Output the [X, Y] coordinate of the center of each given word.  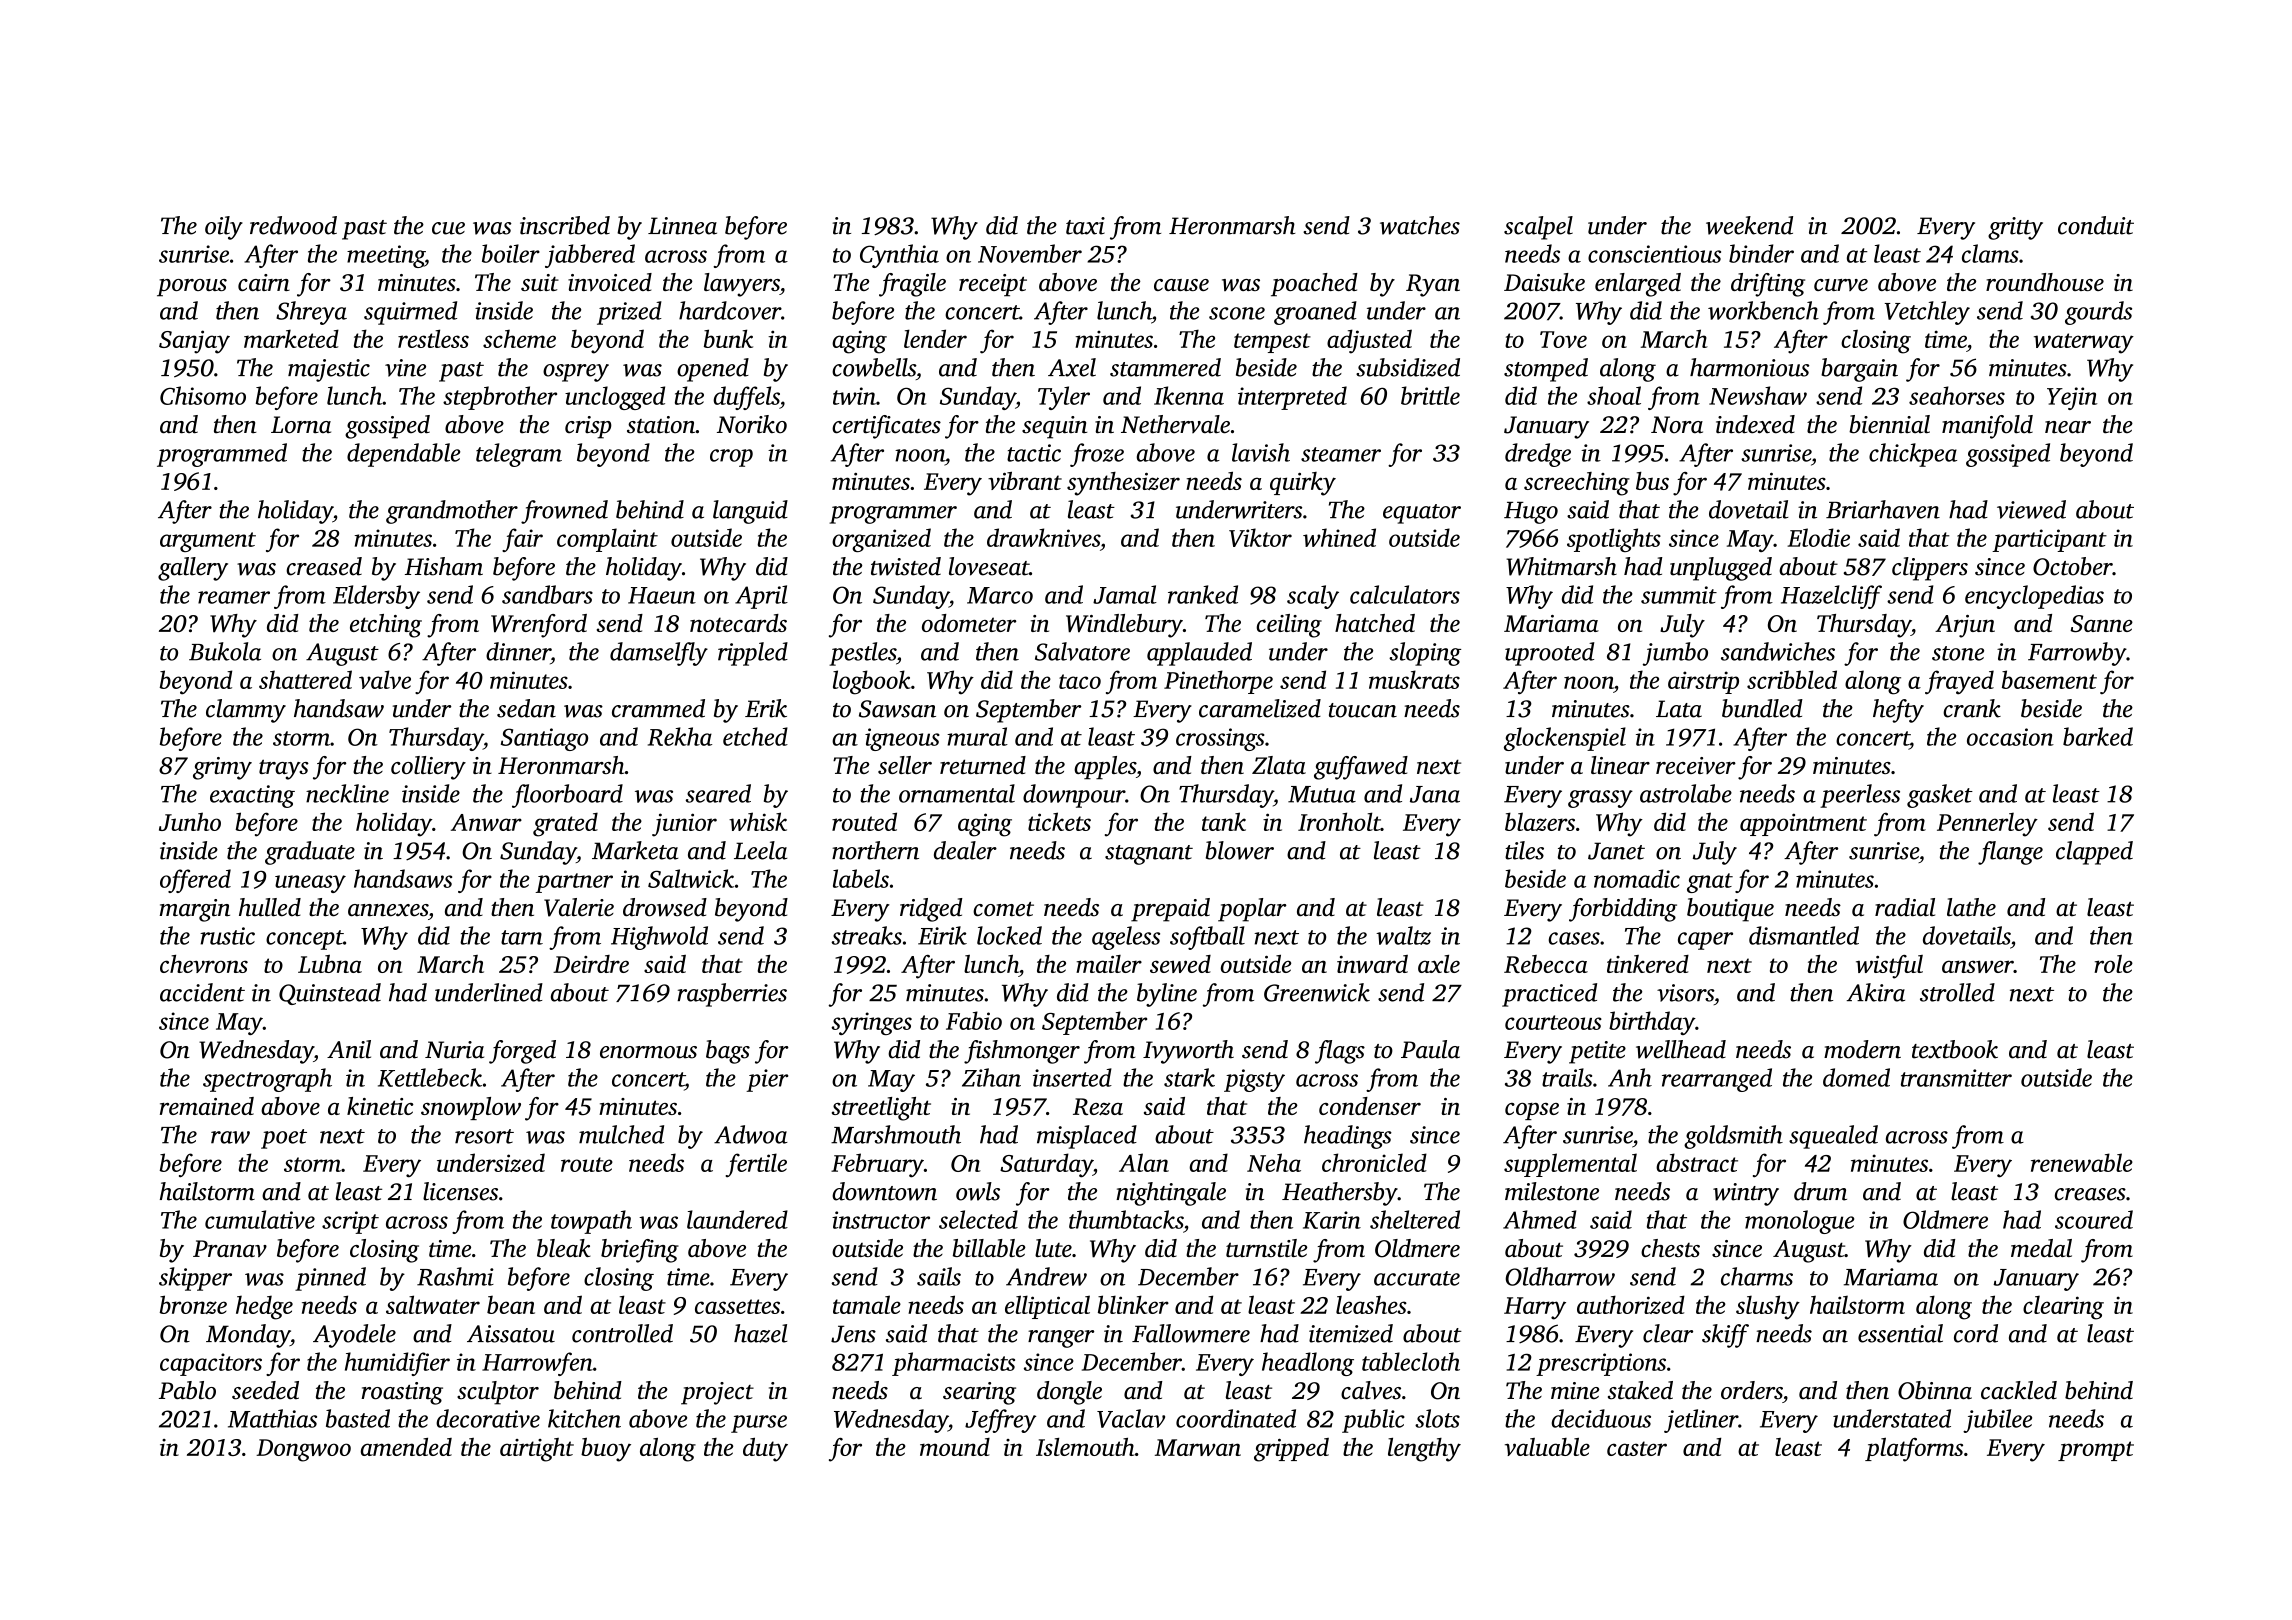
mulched [621, 1134]
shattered [305, 679]
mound [955, 1447]
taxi [1085, 226]
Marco [1000, 595]
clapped [2094, 853]
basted [358, 1418]
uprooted [1549, 654]
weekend [1749, 225]
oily [224, 228]
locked [1009, 935]
